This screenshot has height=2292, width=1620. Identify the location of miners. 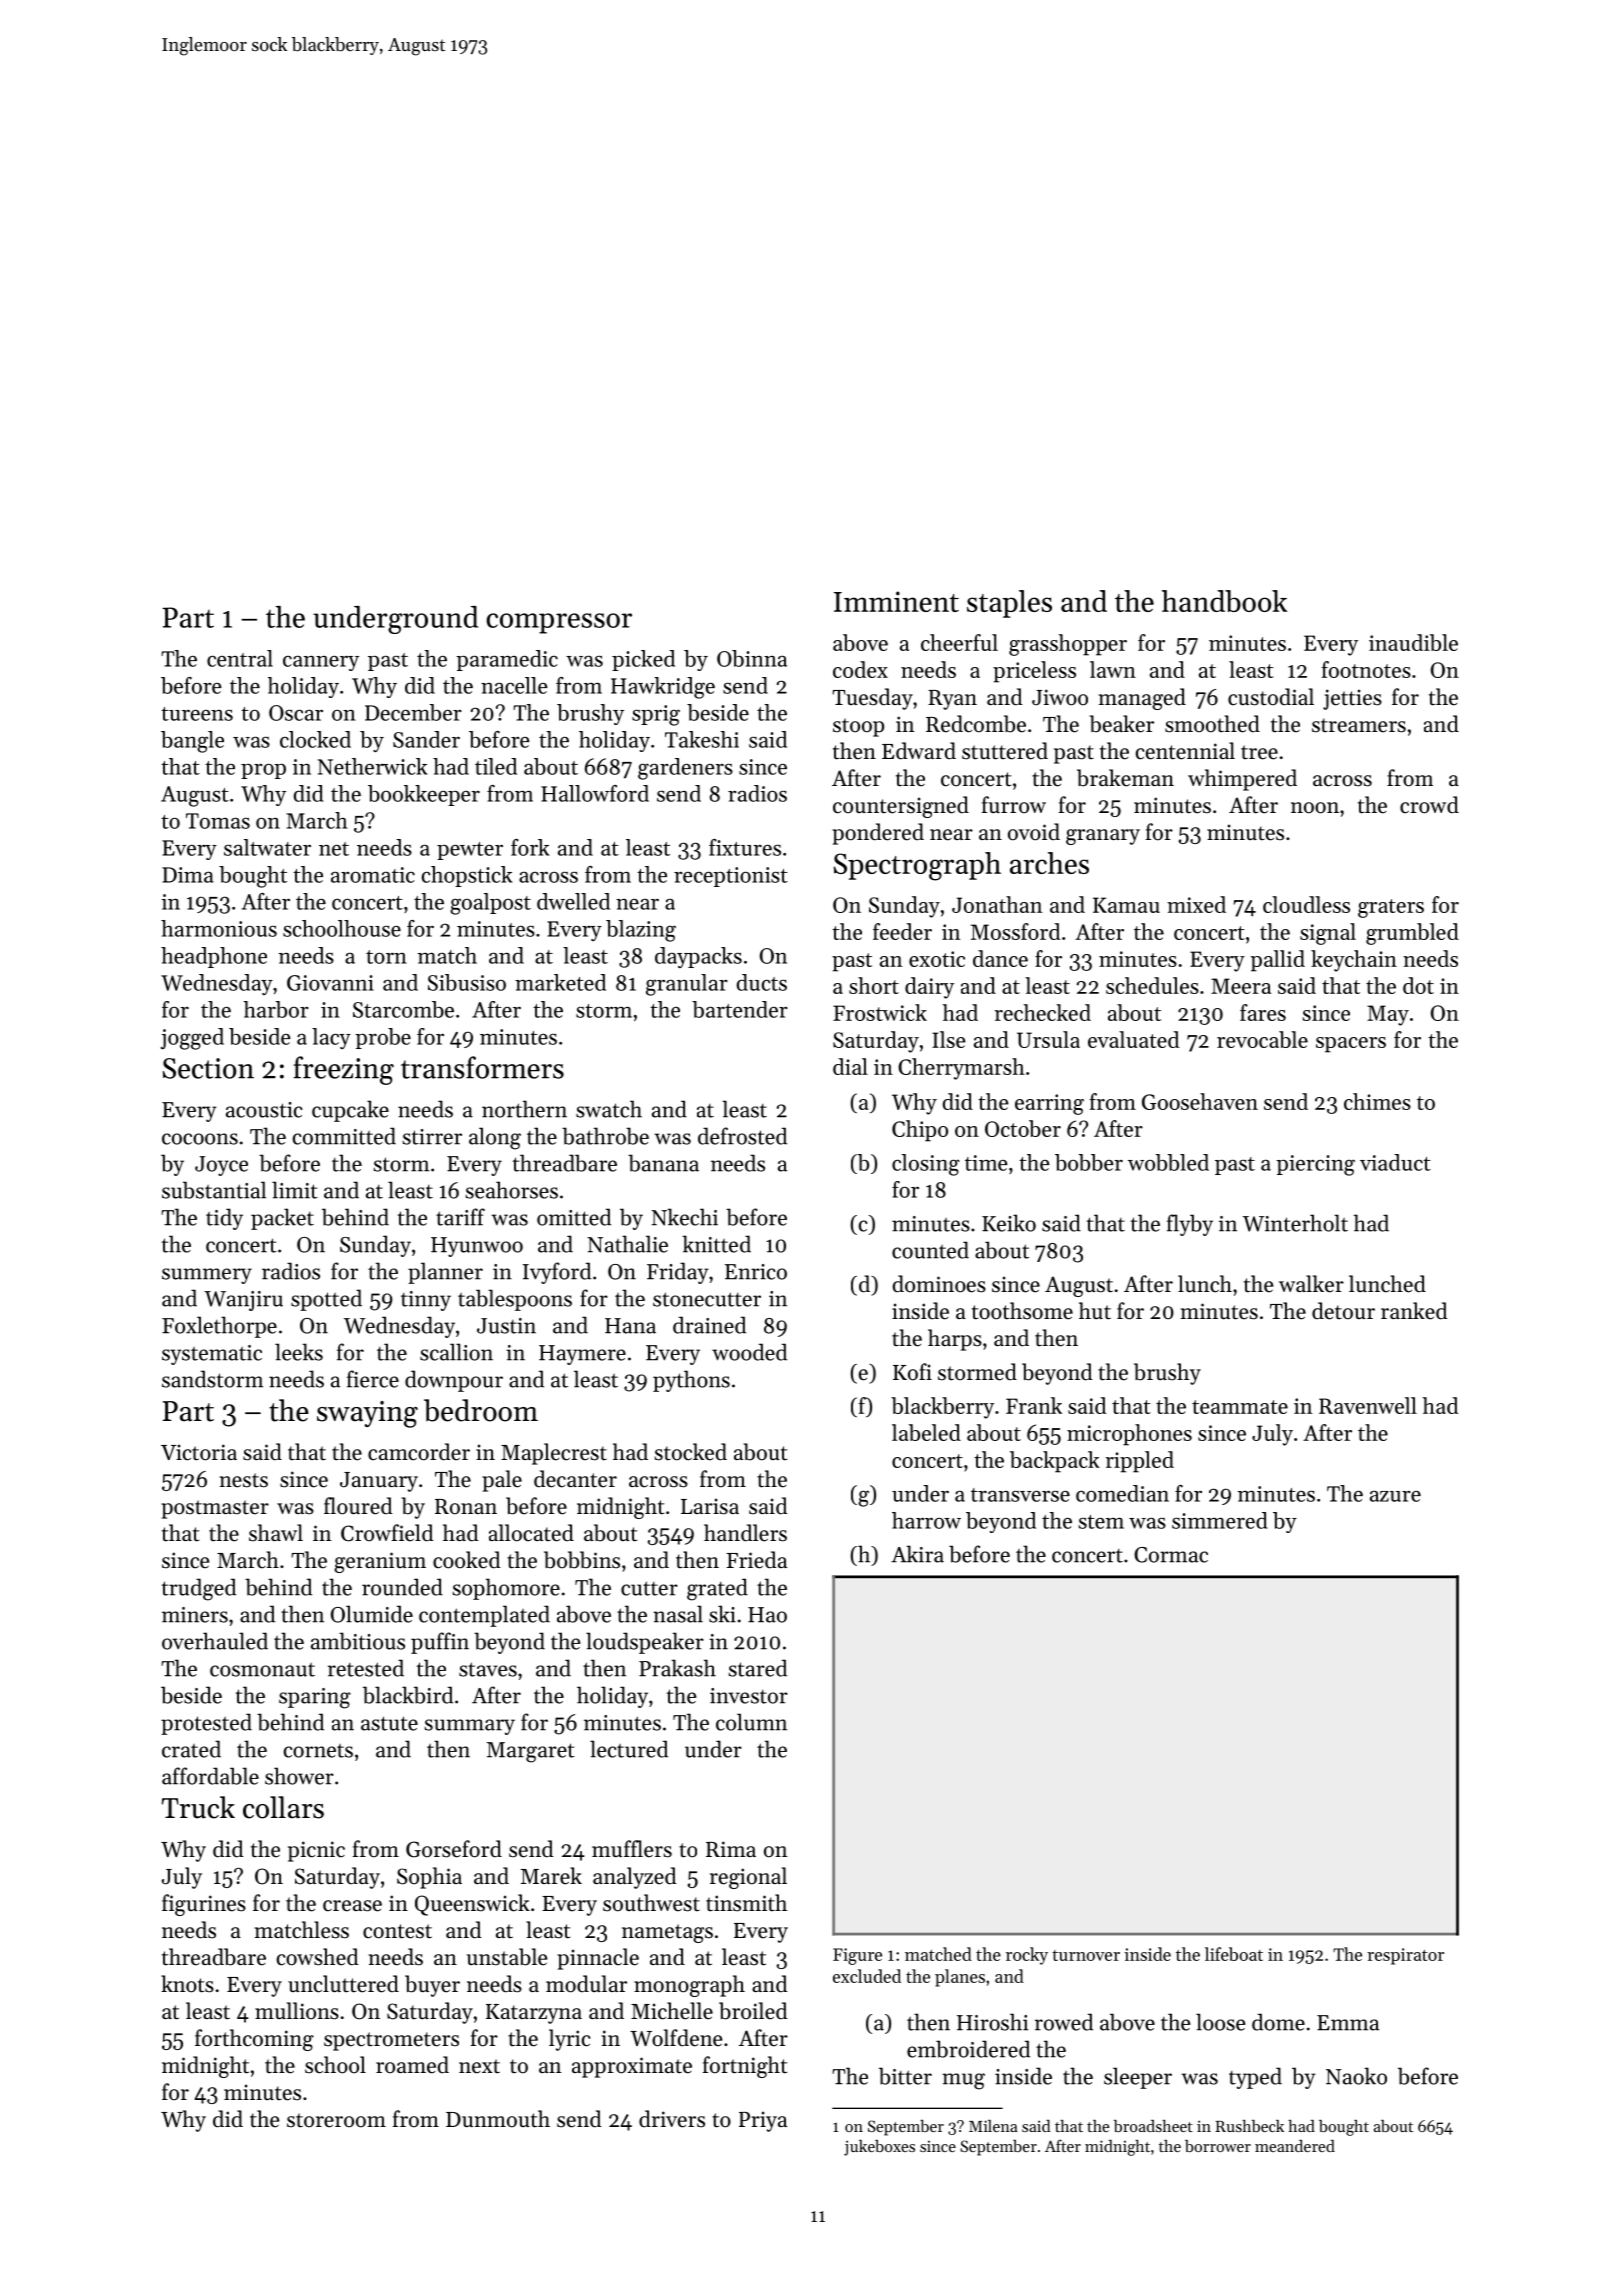
(195, 1615).
